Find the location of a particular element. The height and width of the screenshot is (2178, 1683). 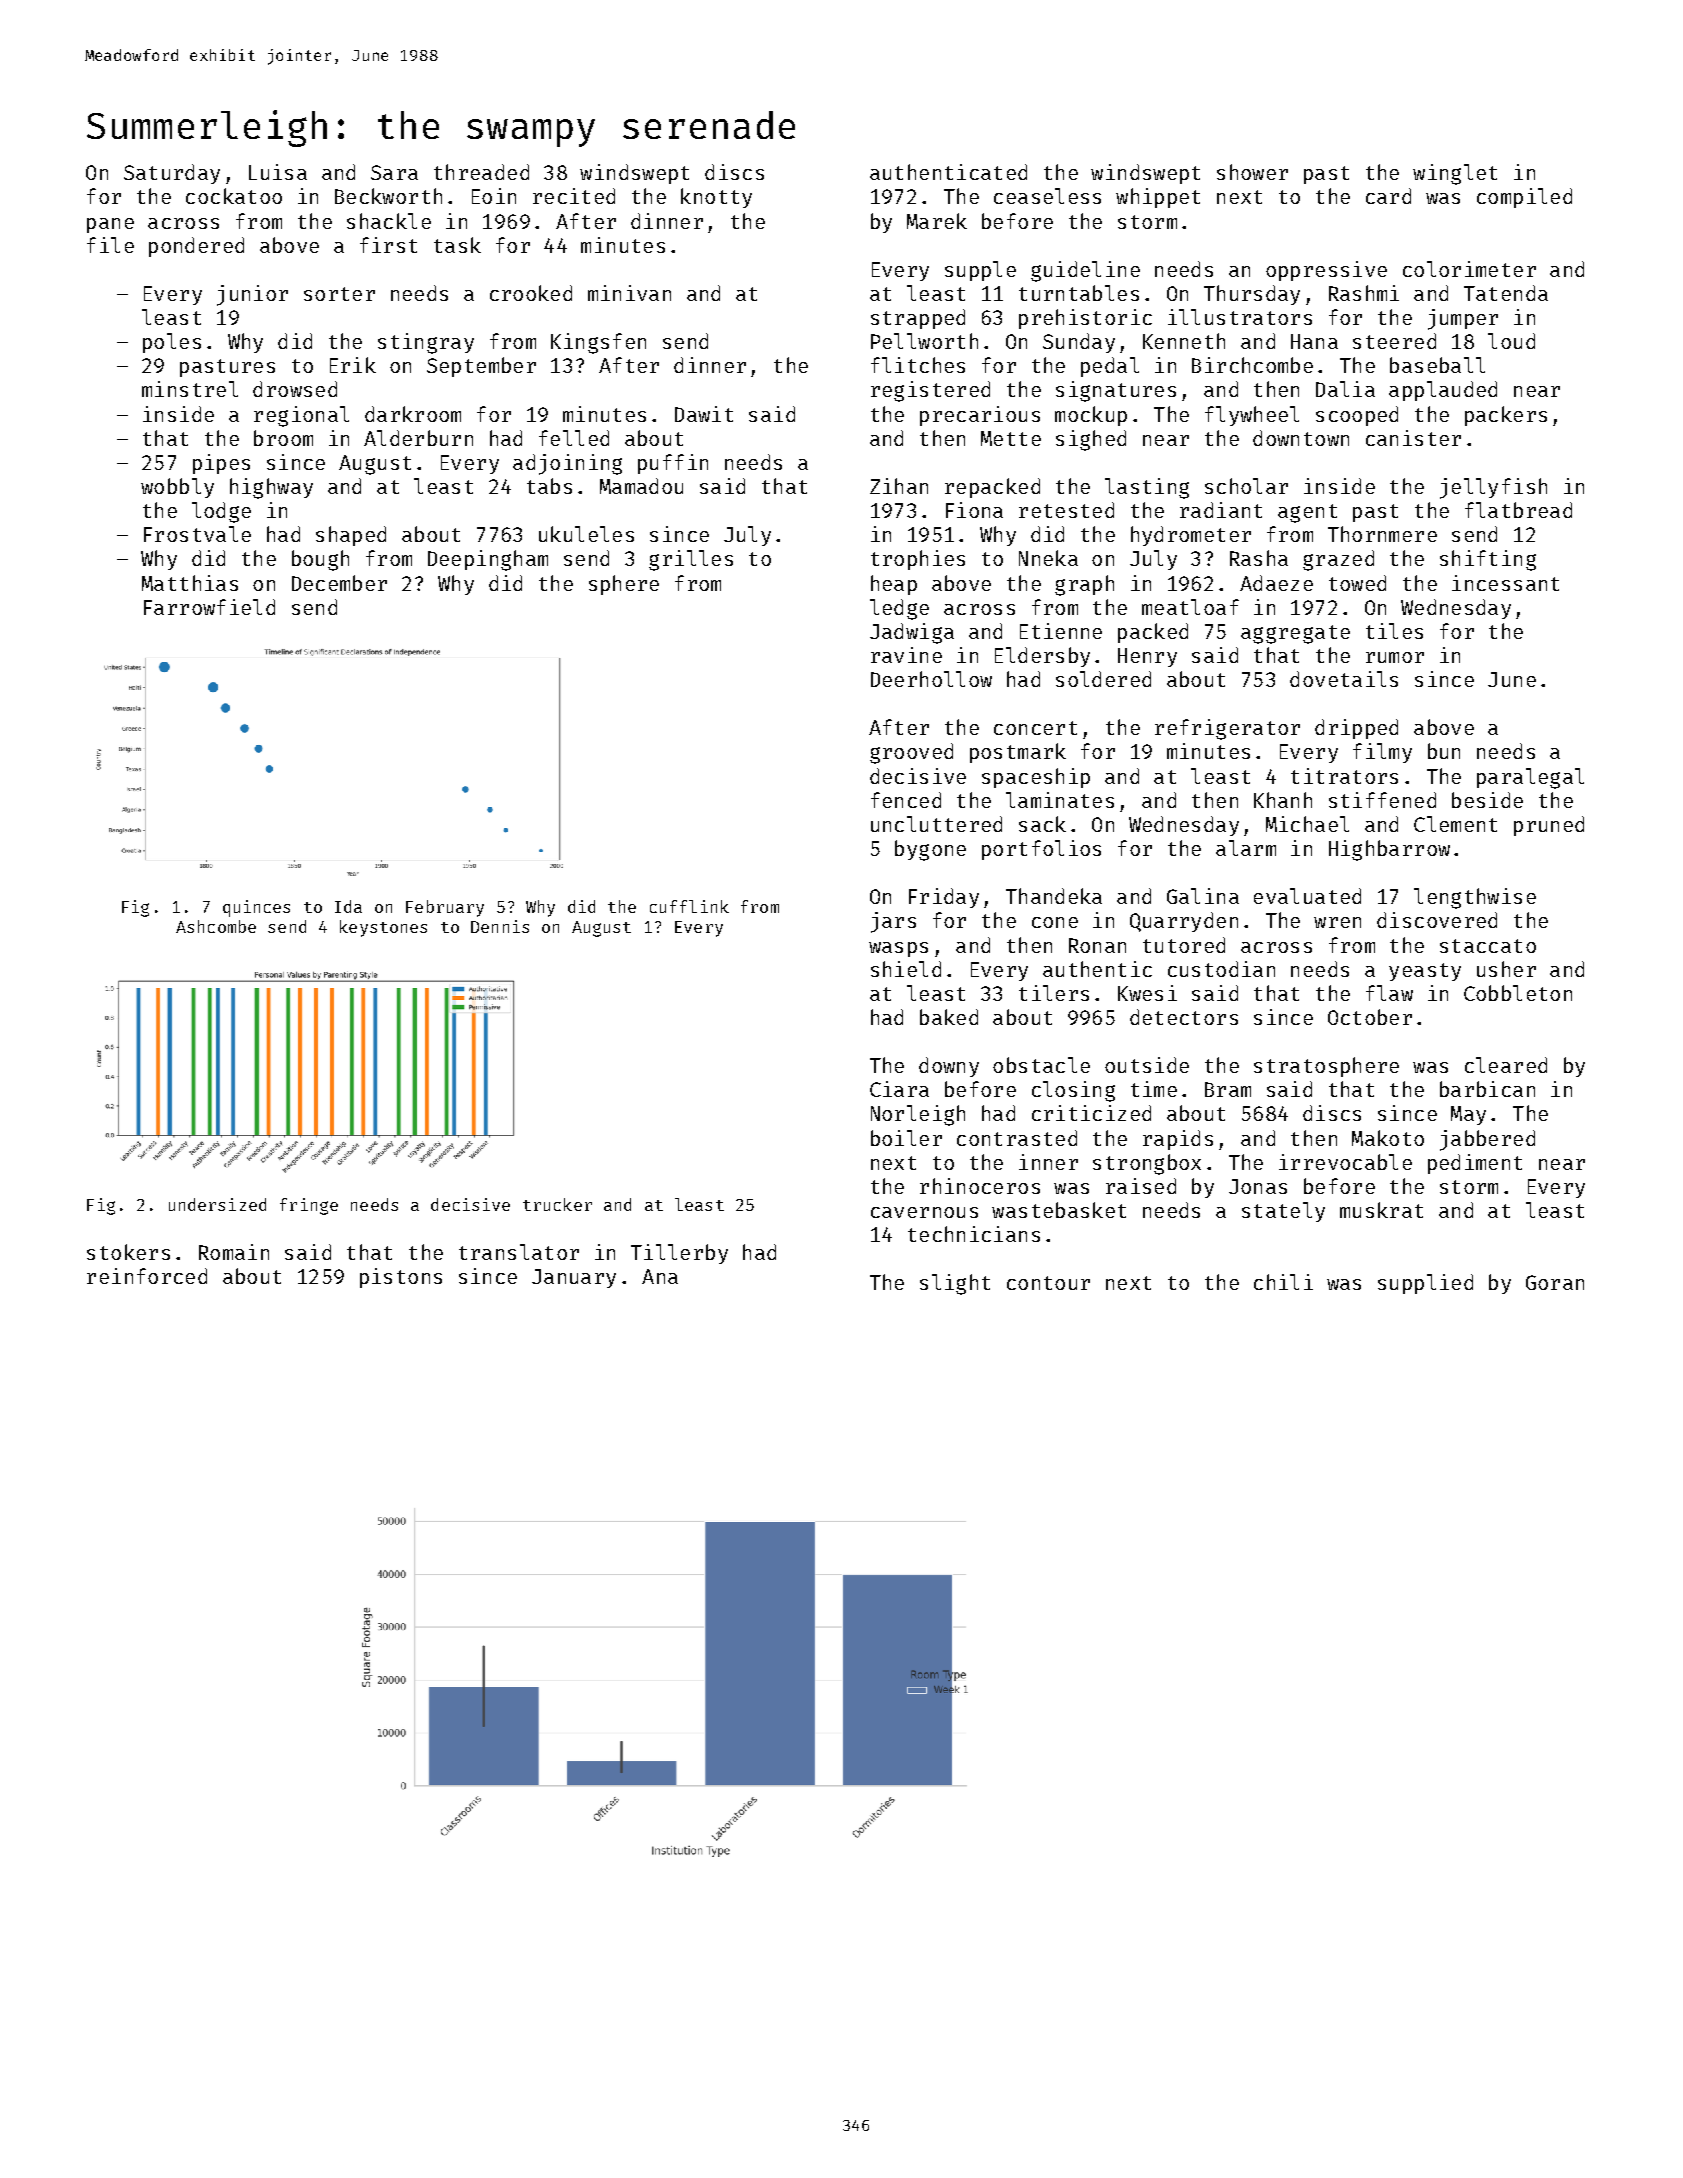

Zihan is located at coordinates (899, 486).
